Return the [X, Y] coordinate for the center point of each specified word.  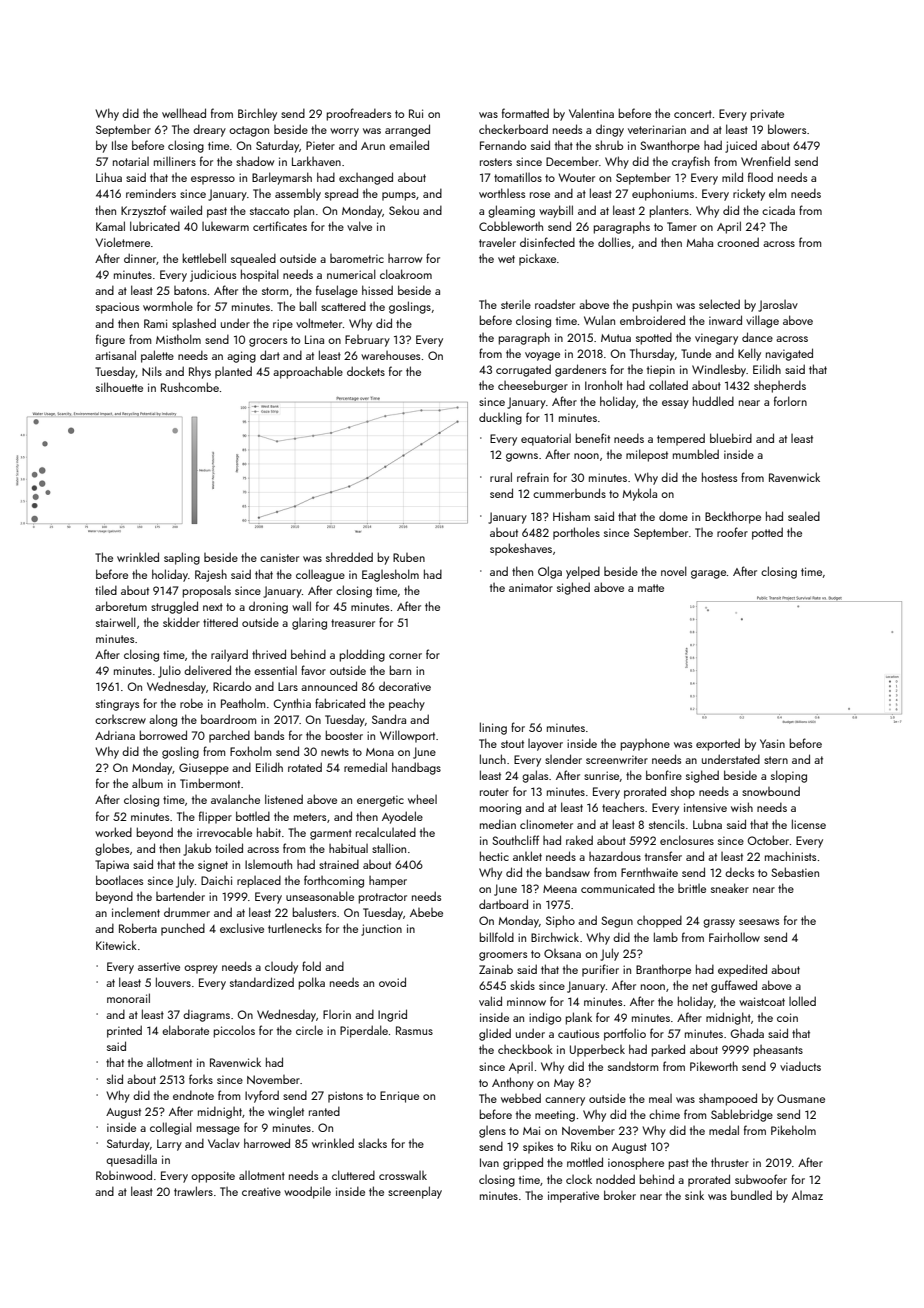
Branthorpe [663, 970]
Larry [169, 1145]
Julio [169, 671]
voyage [542, 356]
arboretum [121, 606]
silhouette [119, 387]
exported [718, 744]
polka [312, 983]
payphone [645, 745]
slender [563, 759]
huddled [713, 401]
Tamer [682, 226]
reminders [151, 193]
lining [493, 728]
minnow [526, 1001]
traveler [497, 242]
